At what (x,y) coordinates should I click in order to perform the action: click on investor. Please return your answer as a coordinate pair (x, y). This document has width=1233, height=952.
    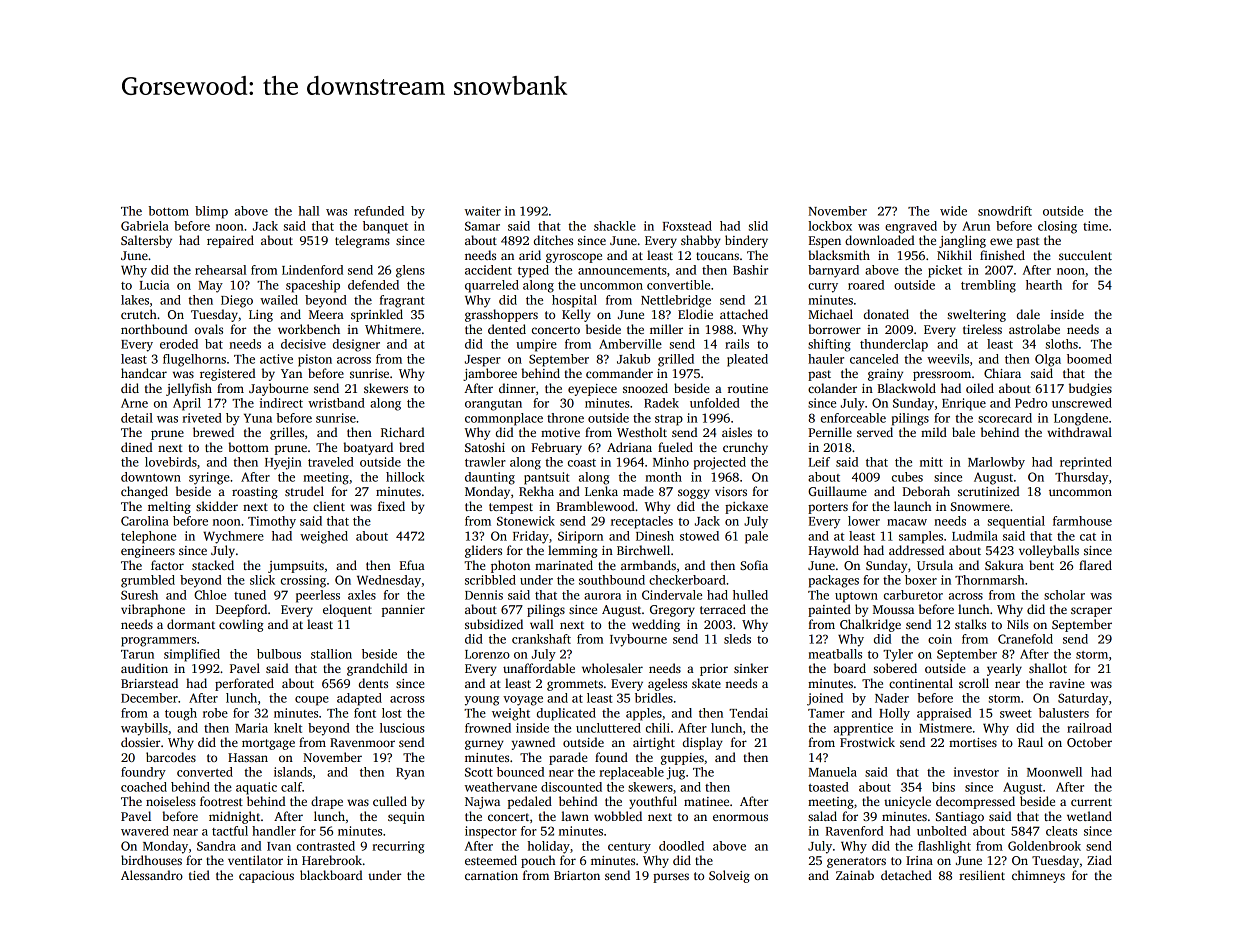
    Looking at the image, I should click on (976, 772).
